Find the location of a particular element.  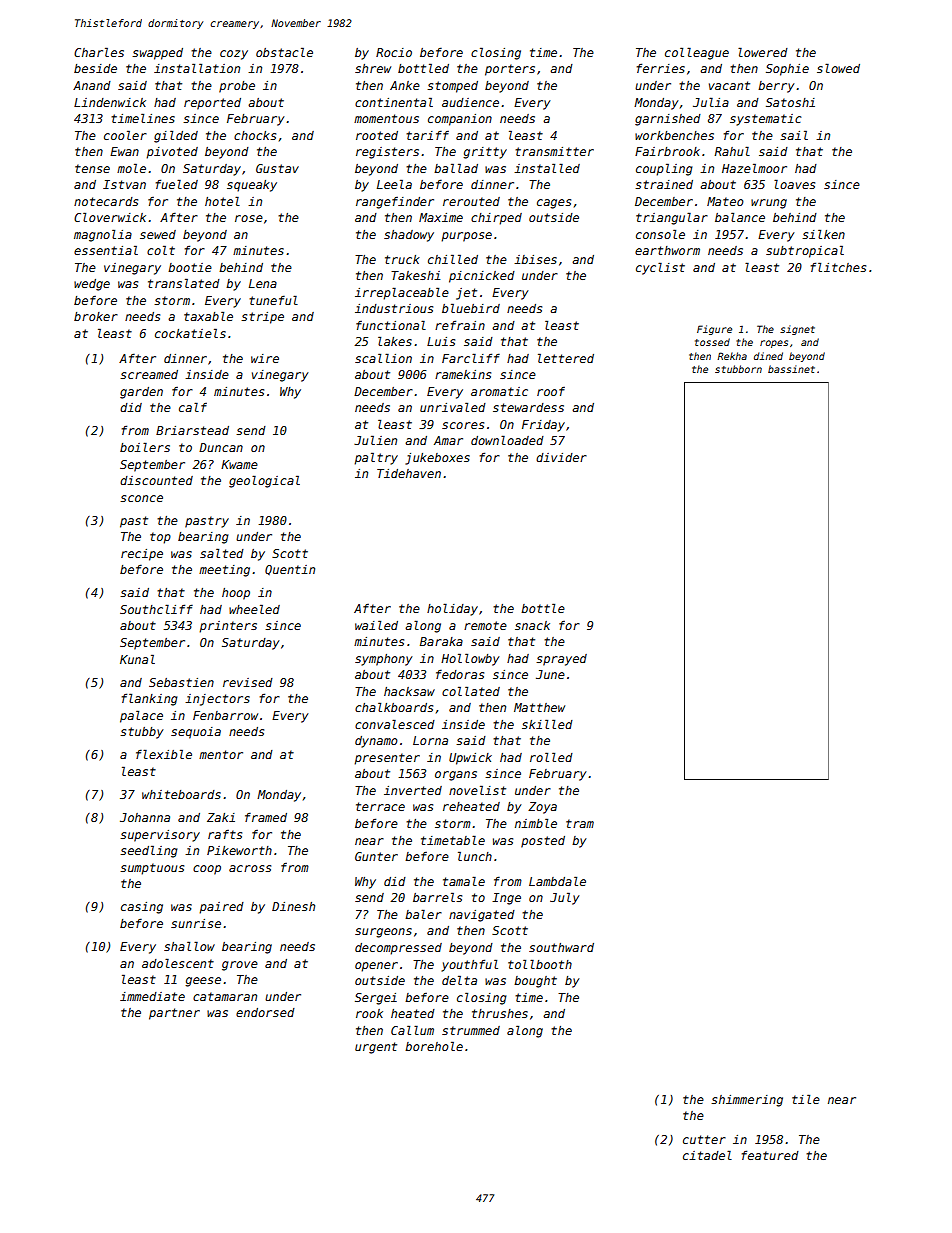

cutter is located at coordinates (704, 1139).
